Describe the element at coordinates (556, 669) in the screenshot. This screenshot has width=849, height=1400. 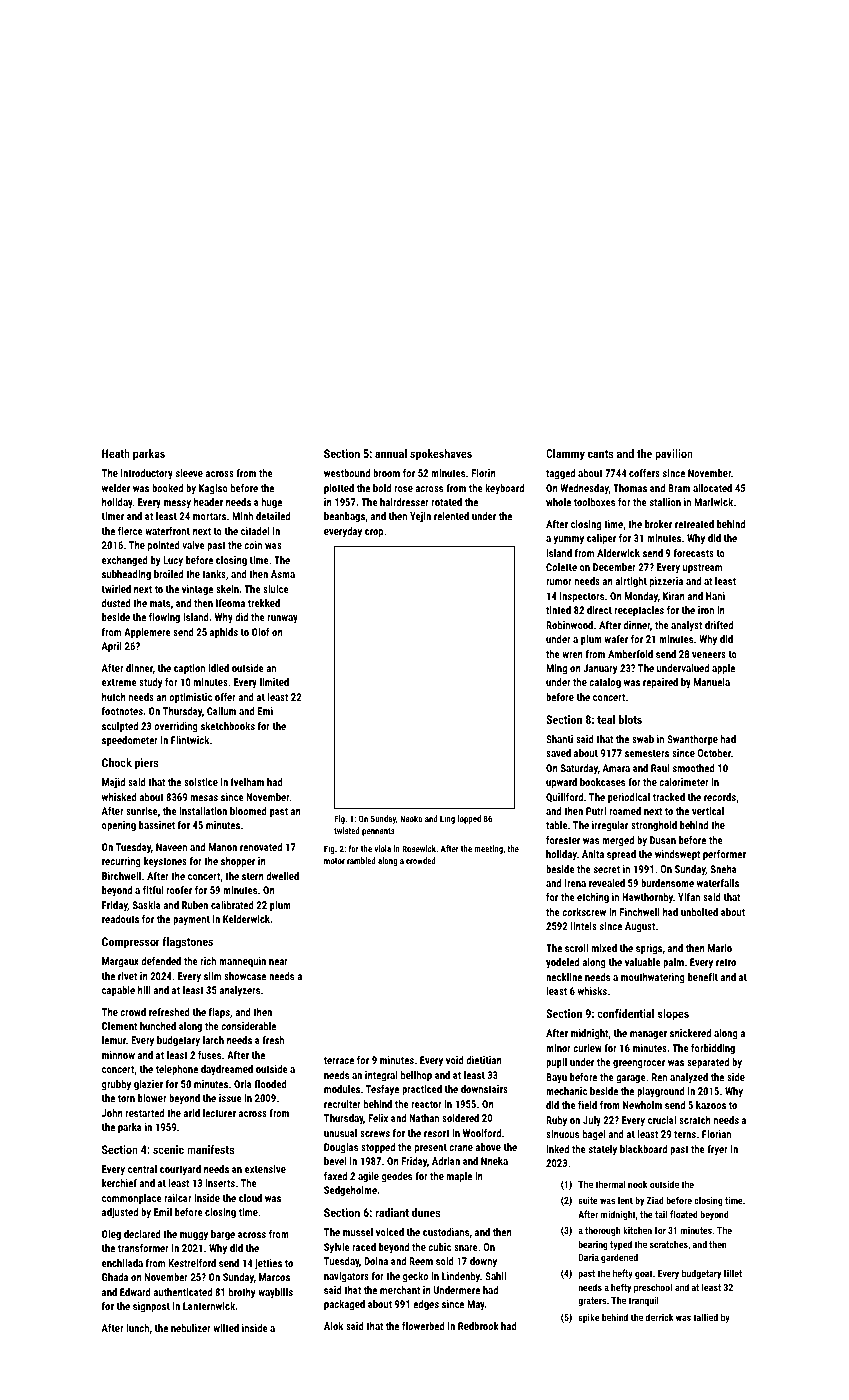
I see `Ming` at that location.
